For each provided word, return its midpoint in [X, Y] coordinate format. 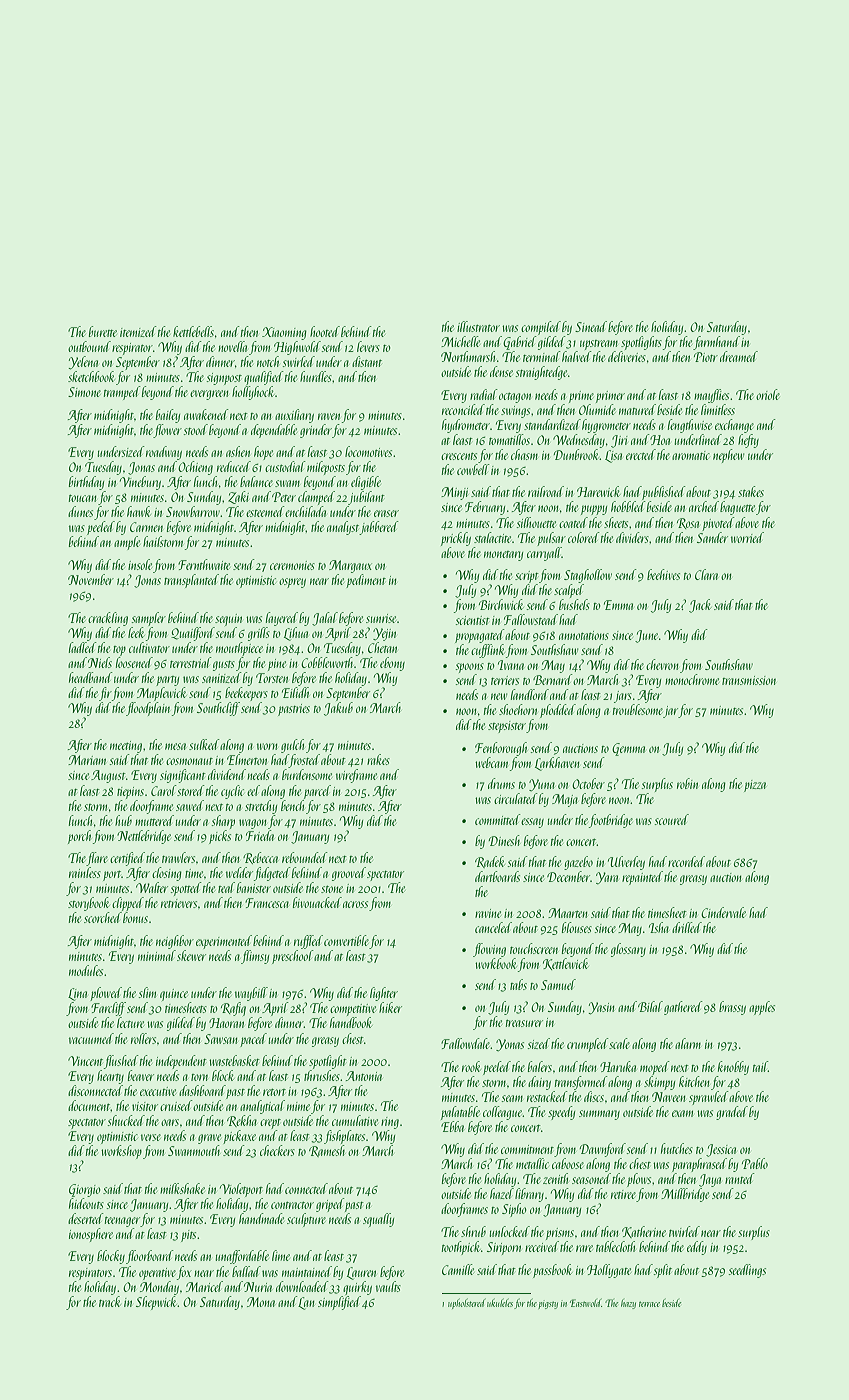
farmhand [716, 343]
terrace [649, 1304]
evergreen [209, 395]
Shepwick [157, 1303]
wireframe [356, 776]
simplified [339, 1303]
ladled [83, 647]
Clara [706, 574]
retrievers [179, 903]
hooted [325, 331]
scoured [672, 819]
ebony [392, 664]
